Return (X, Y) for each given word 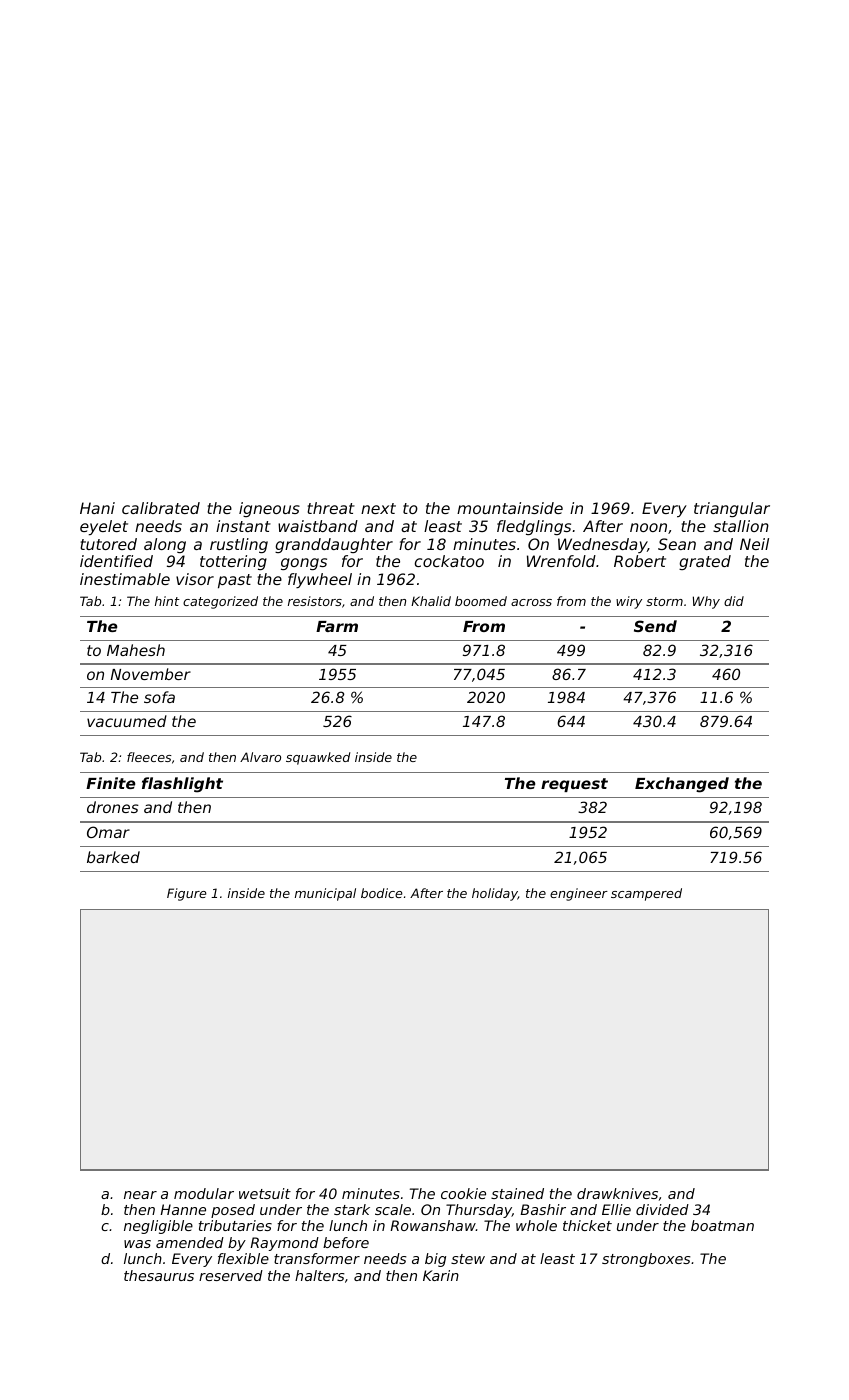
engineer (579, 894)
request (574, 785)
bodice (382, 893)
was (137, 1244)
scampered (646, 894)
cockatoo (449, 561)
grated (705, 562)
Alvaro (260, 757)
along (165, 545)
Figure (187, 894)
